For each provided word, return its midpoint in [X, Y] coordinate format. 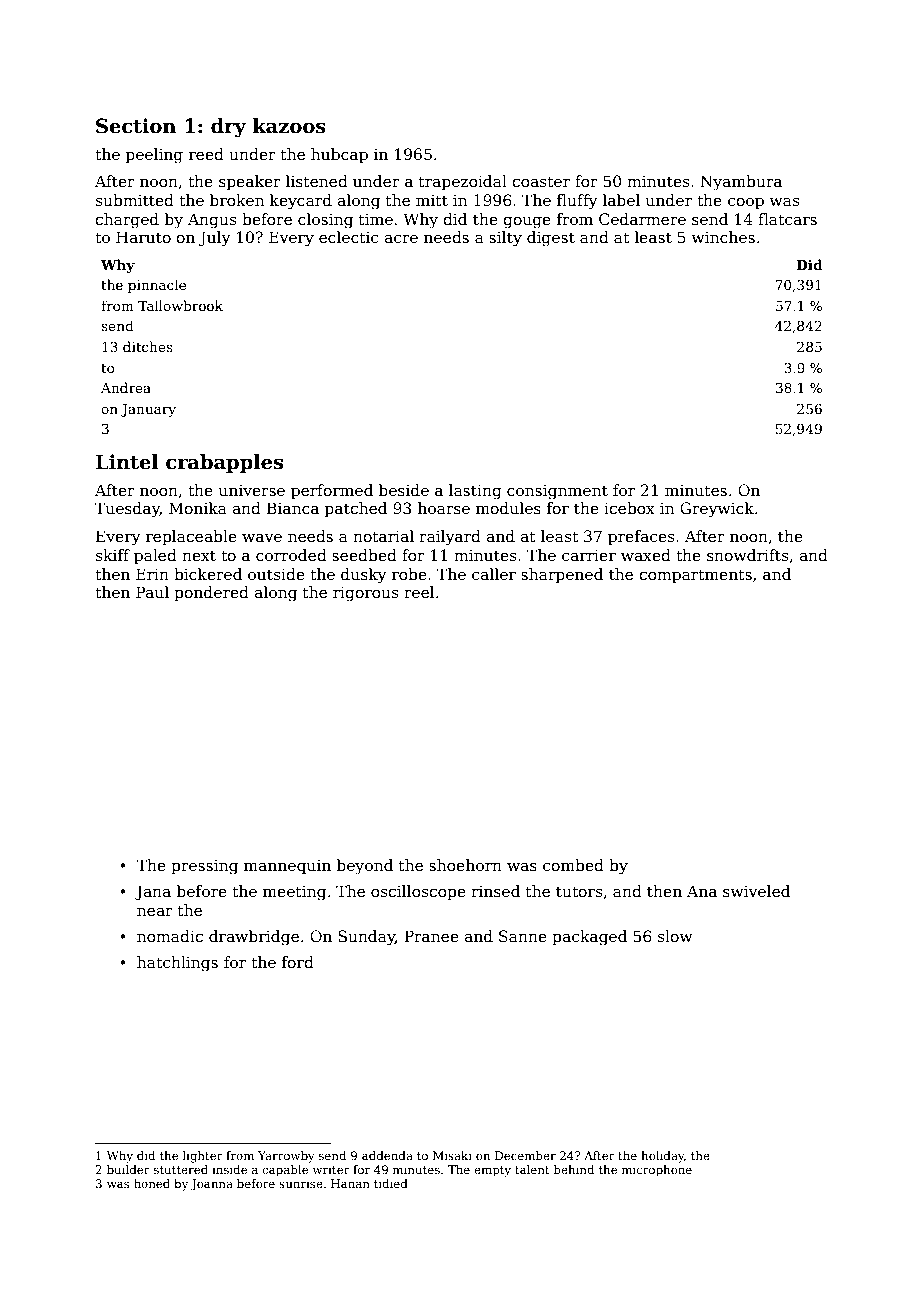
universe [252, 490]
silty [505, 239]
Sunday [366, 938]
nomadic [170, 936]
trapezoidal [463, 182]
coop [746, 203]
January [148, 410]
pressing [204, 867]
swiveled [756, 891]
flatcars [787, 219]
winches [723, 237]
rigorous [365, 594]
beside [404, 490]
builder [128, 1169]
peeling [154, 156]
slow [675, 936]
